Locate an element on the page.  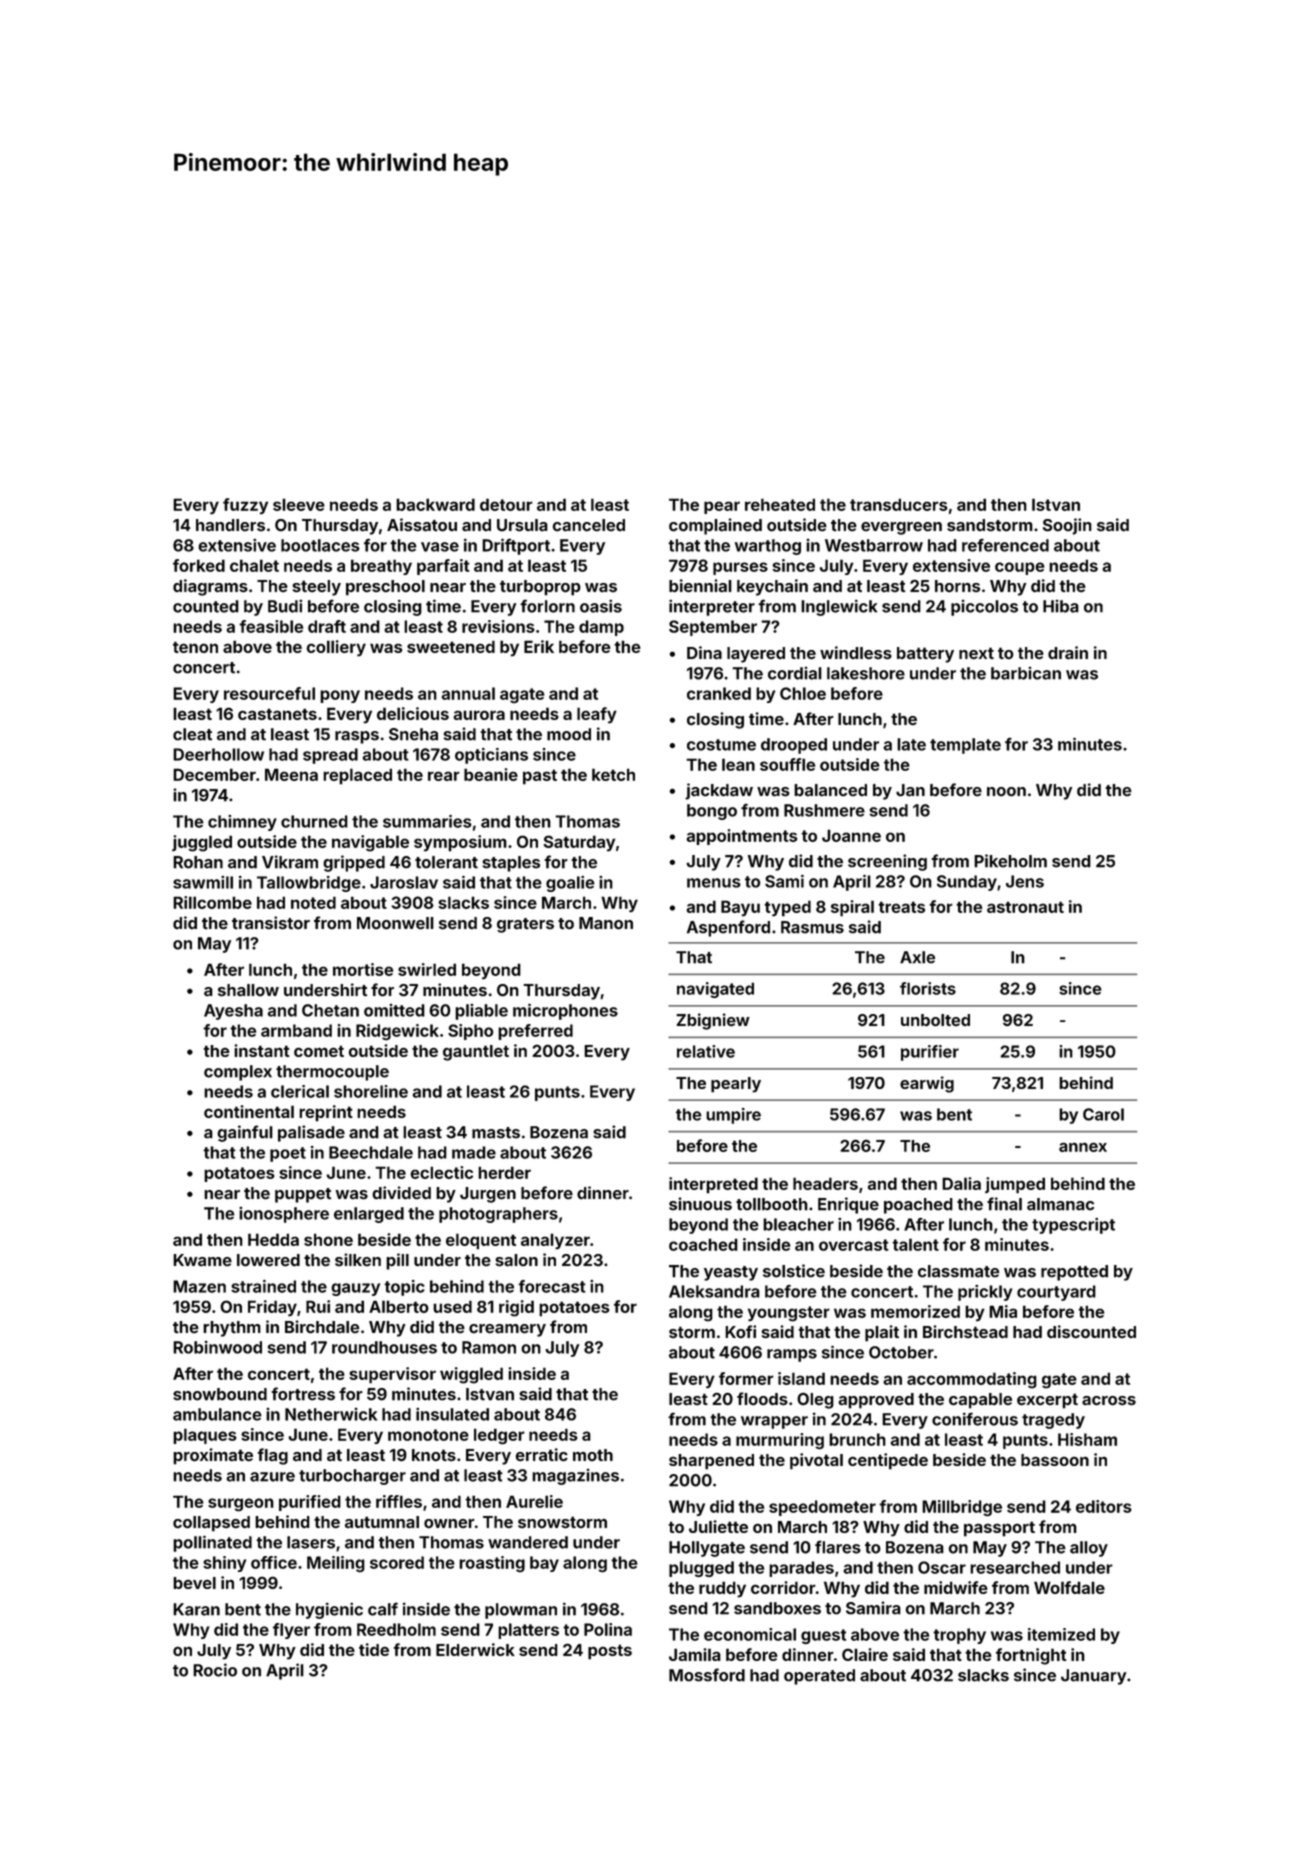
masts is located at coordinates (496, 1133).
